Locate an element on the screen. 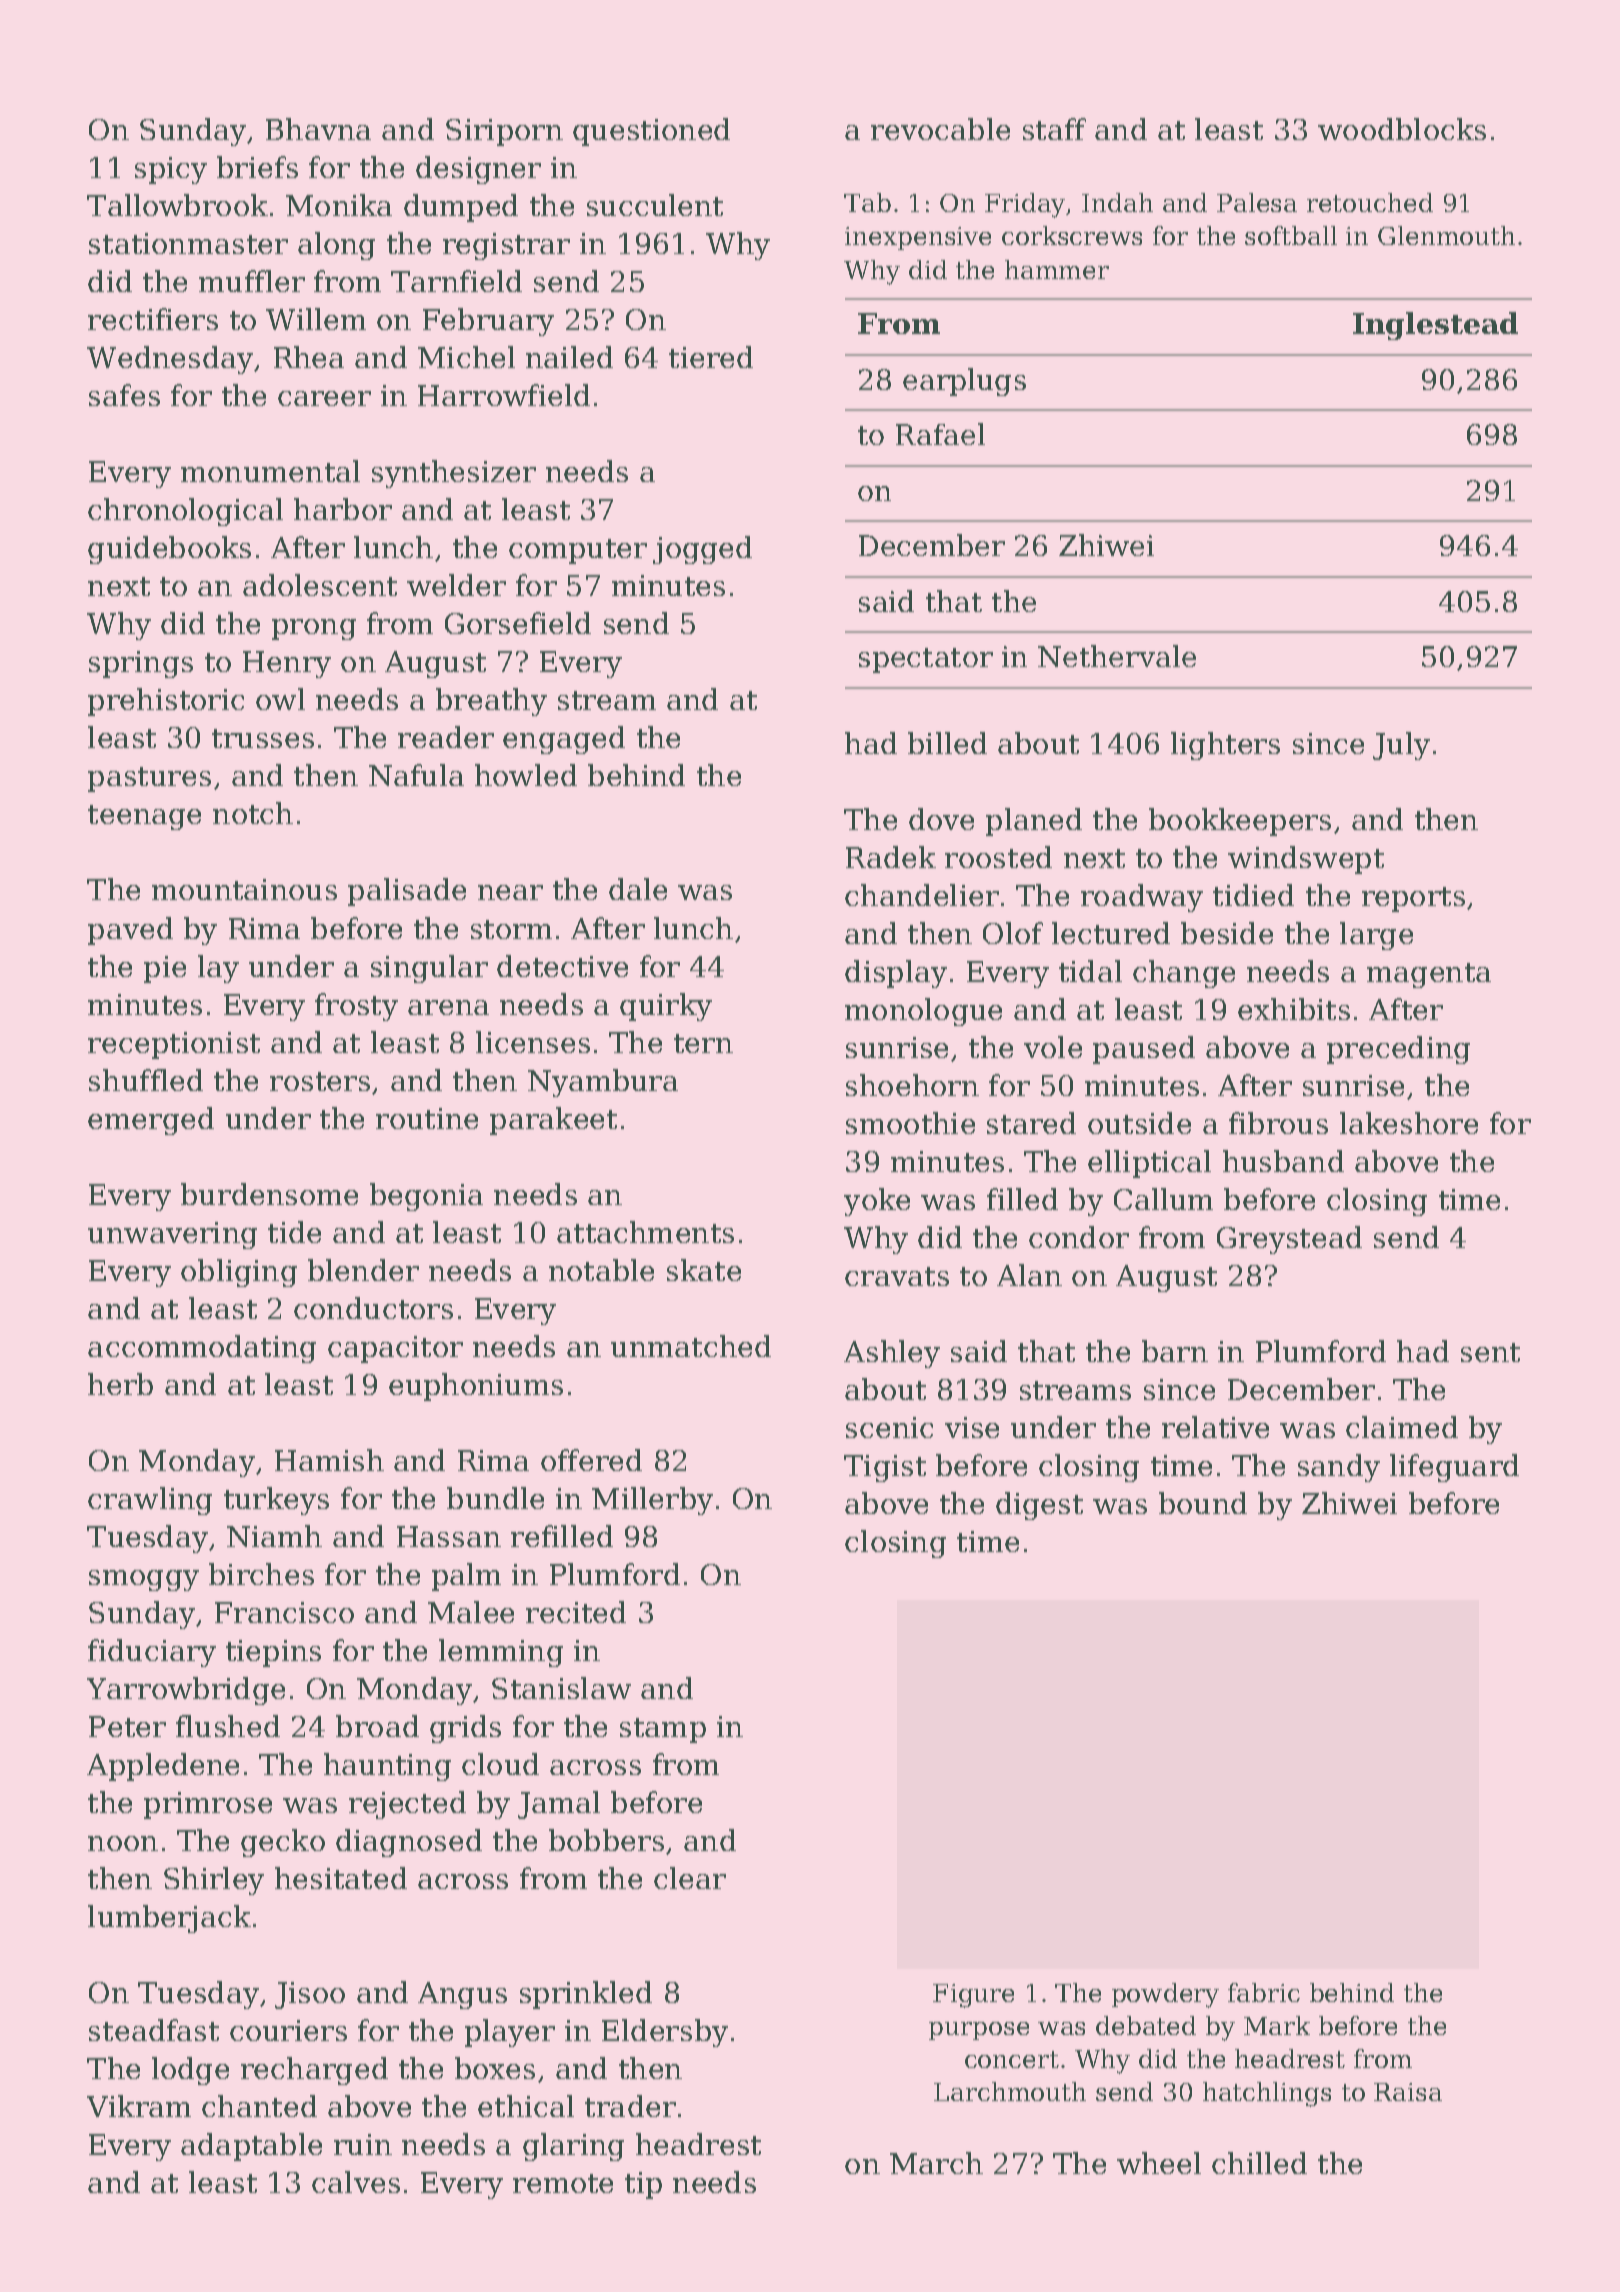  Appledene is located at coordinates (163, 1767).
